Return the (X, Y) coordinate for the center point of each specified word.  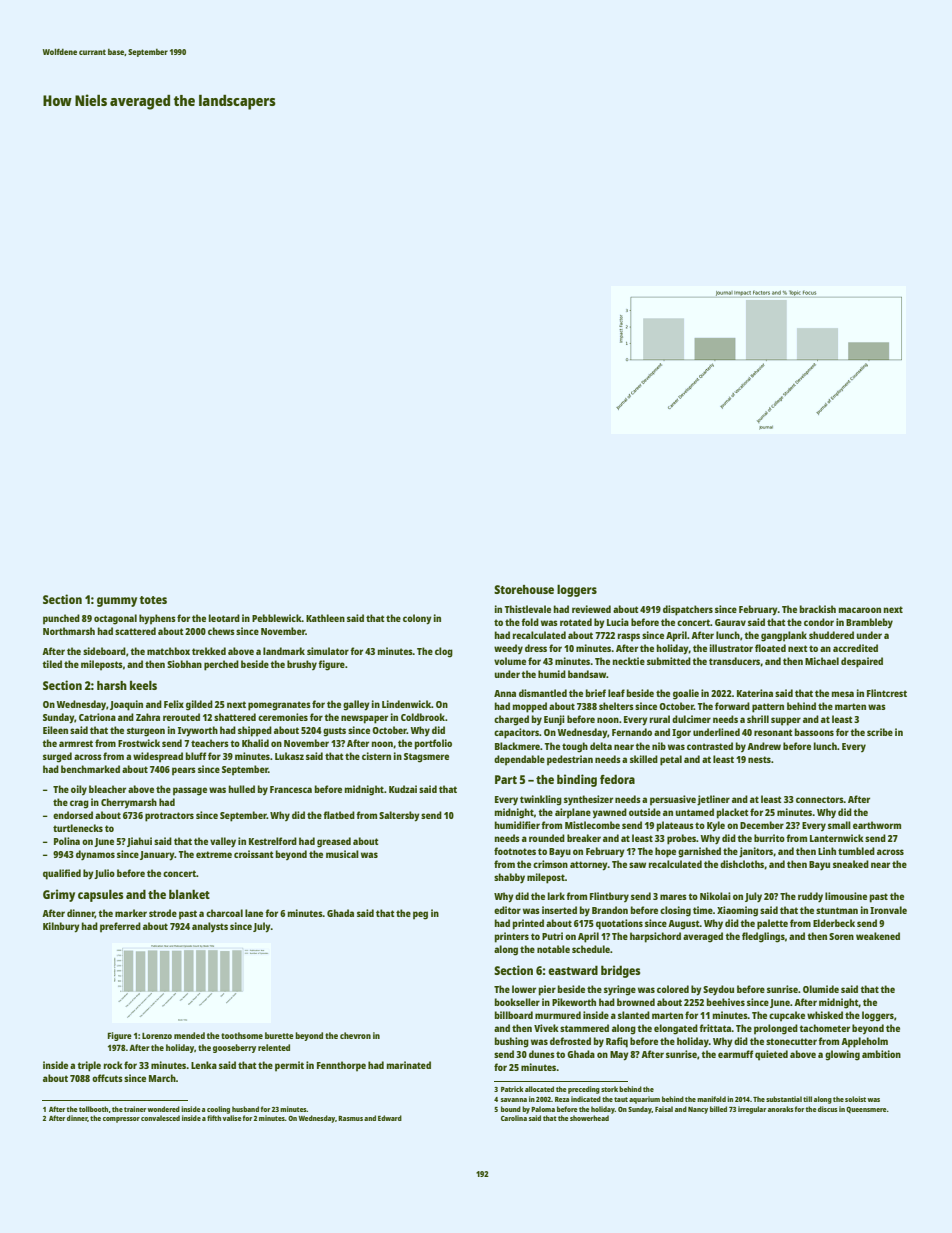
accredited (855, 648)
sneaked (851, 864)
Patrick (512, 1089)
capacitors (516, 733)
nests (759, 759)
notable (553, 949)
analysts (210, 927)
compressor (121, 1120)
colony (417, 619)
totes (153, 600)
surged (57, 757)
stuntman (837, 910)
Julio (104, 874)
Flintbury (609, 897)
